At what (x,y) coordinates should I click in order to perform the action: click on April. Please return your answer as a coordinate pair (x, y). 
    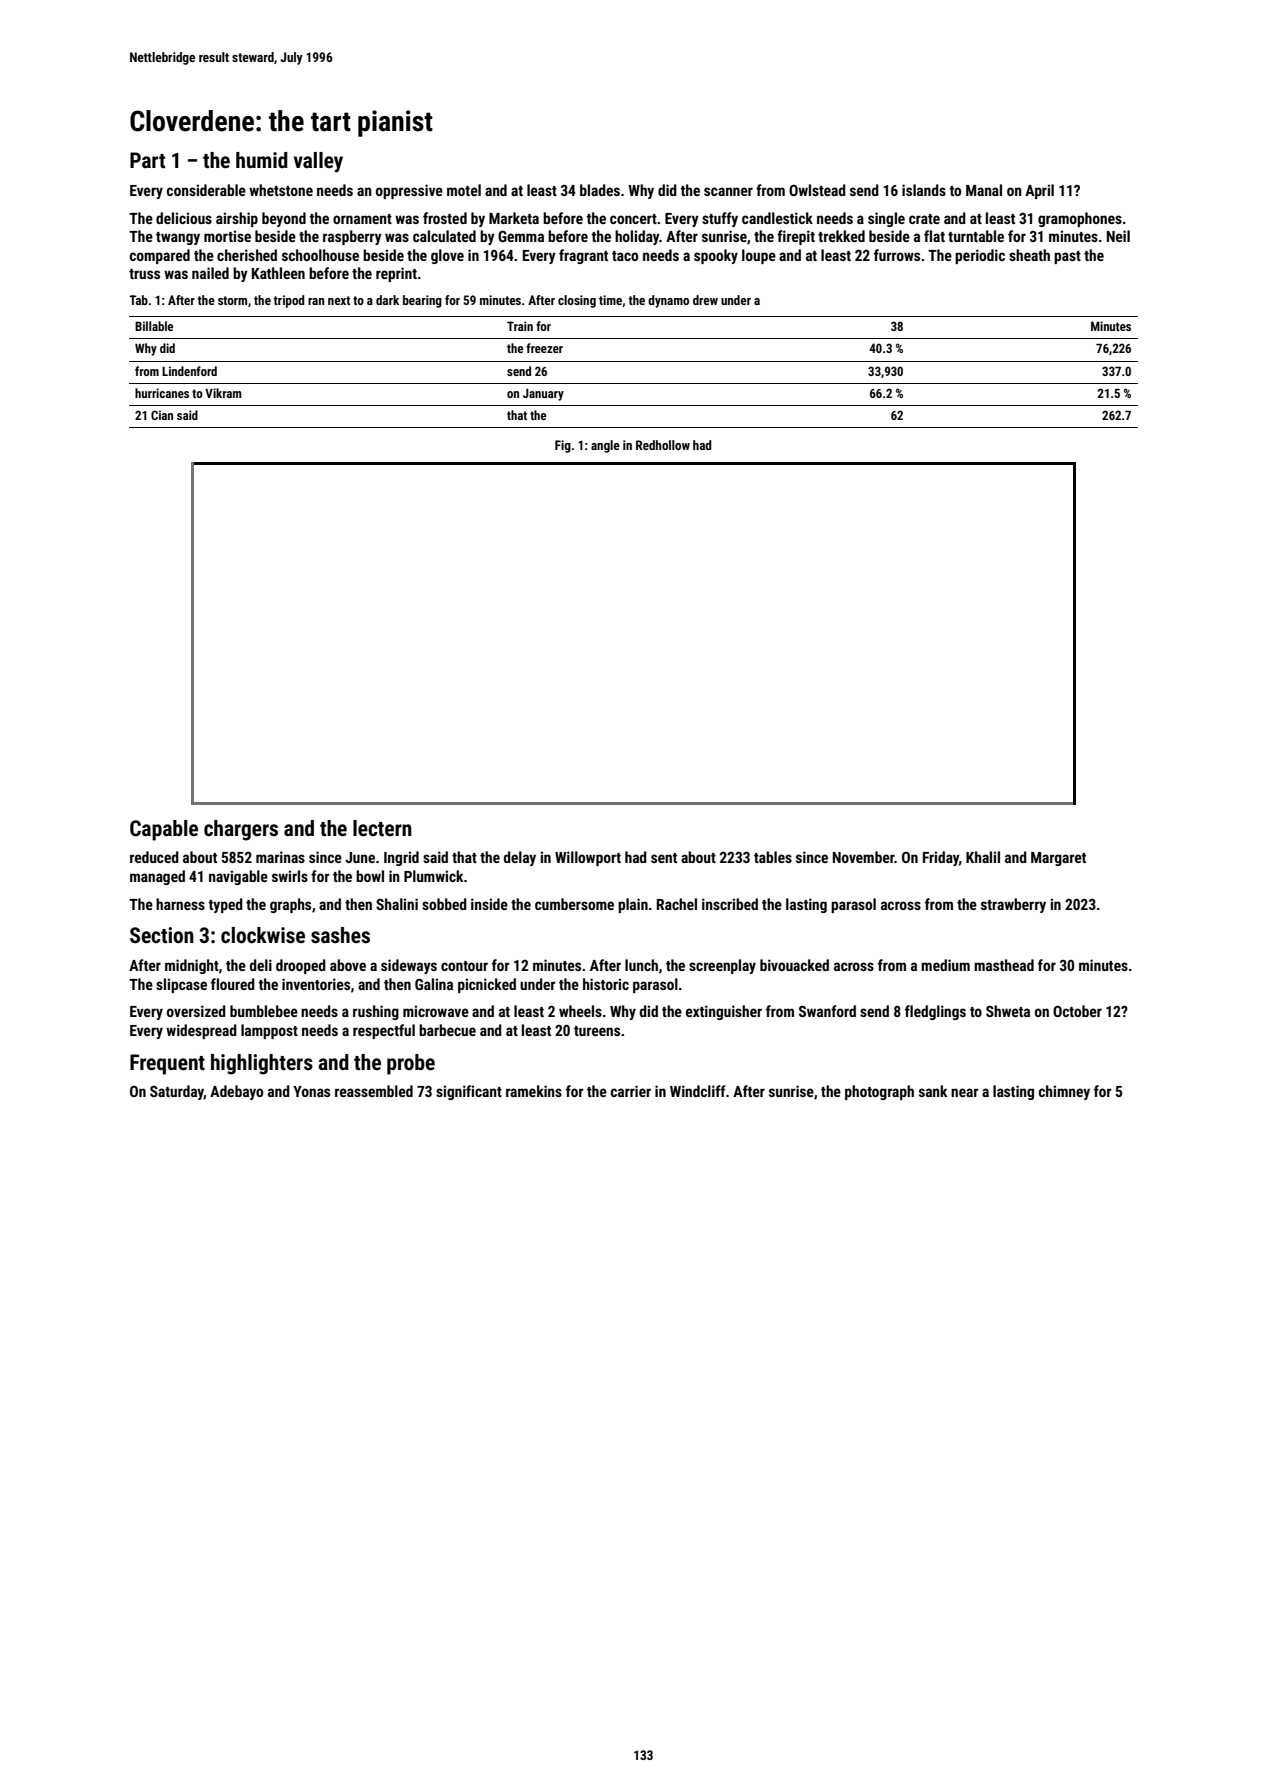
    Looking at the image, I should click on (1039, 191).
